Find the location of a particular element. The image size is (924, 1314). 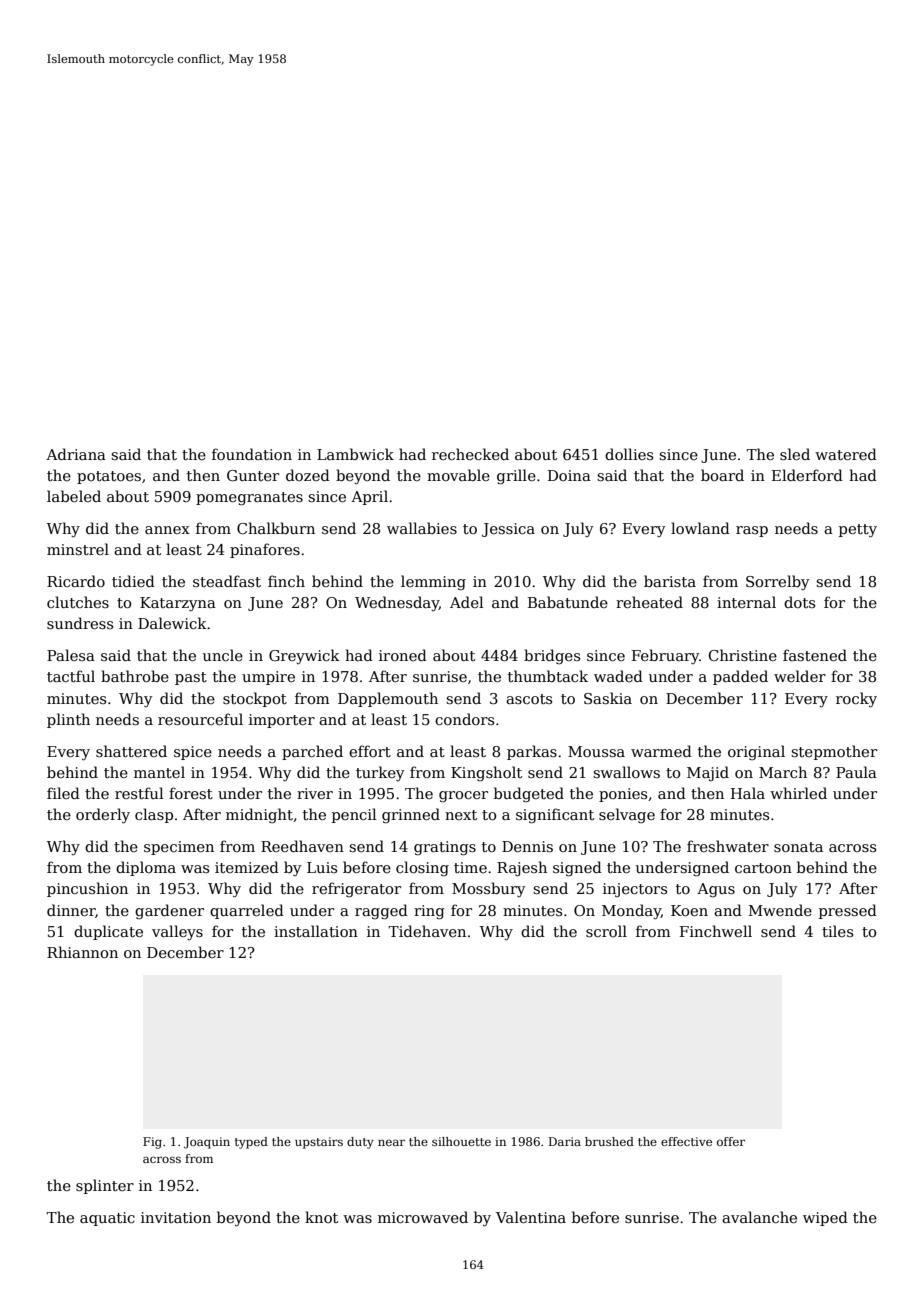

scroll is located at coordinates (606, 931).
